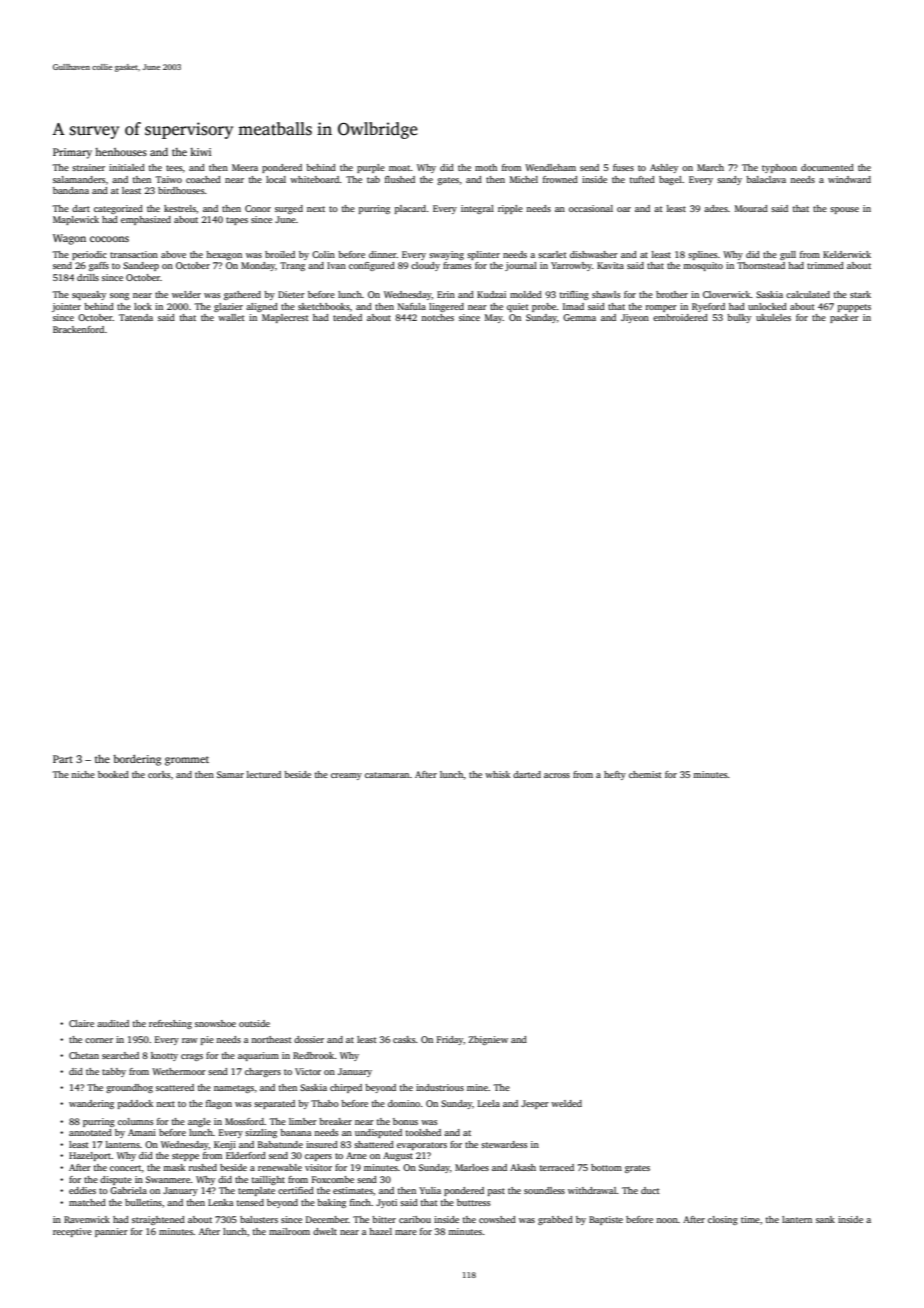  Describe the element at coordinates (404, 1039) in the image. I see `casks` at that location.
